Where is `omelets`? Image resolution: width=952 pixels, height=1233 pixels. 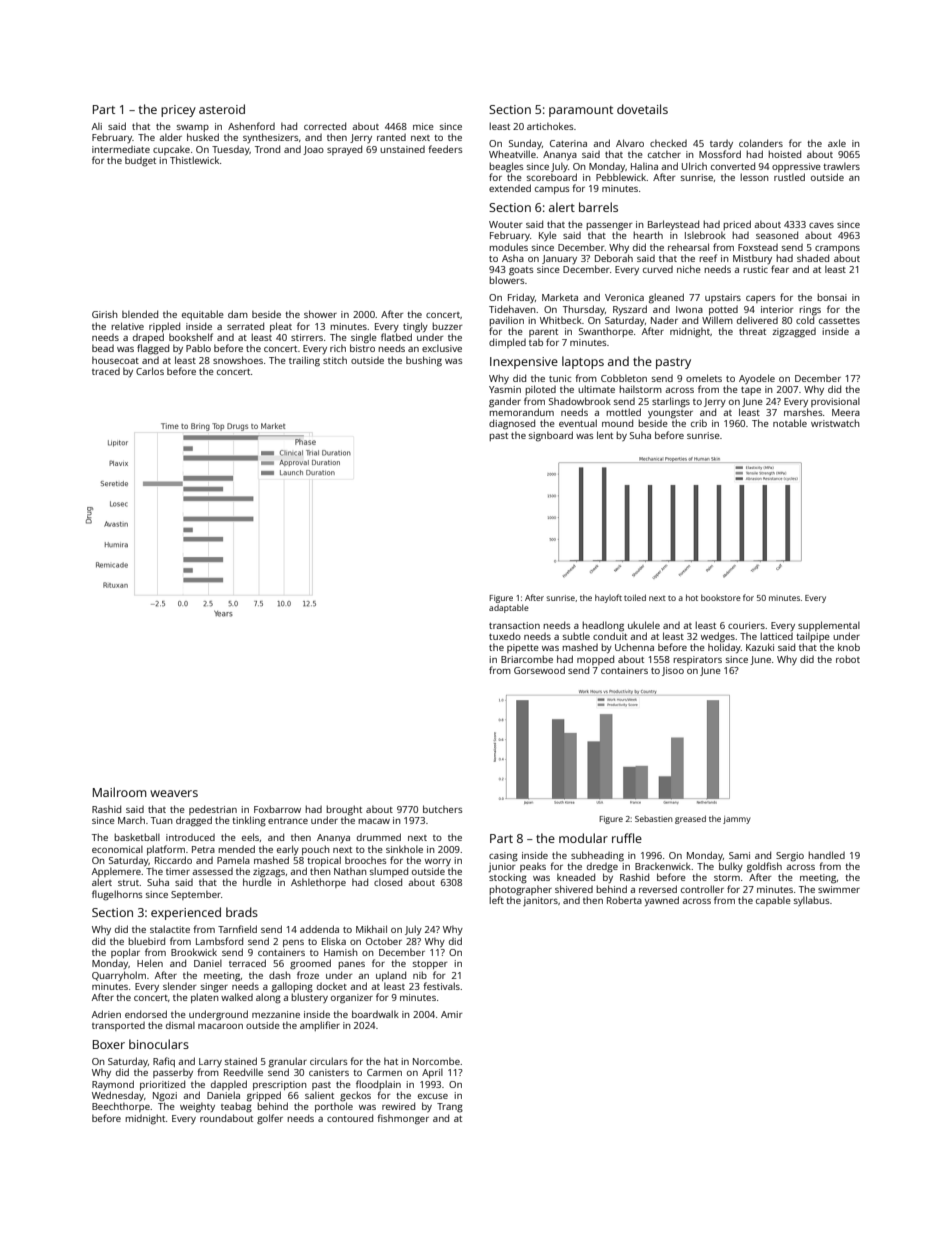
omelets is located at coordinates (704, 378).
